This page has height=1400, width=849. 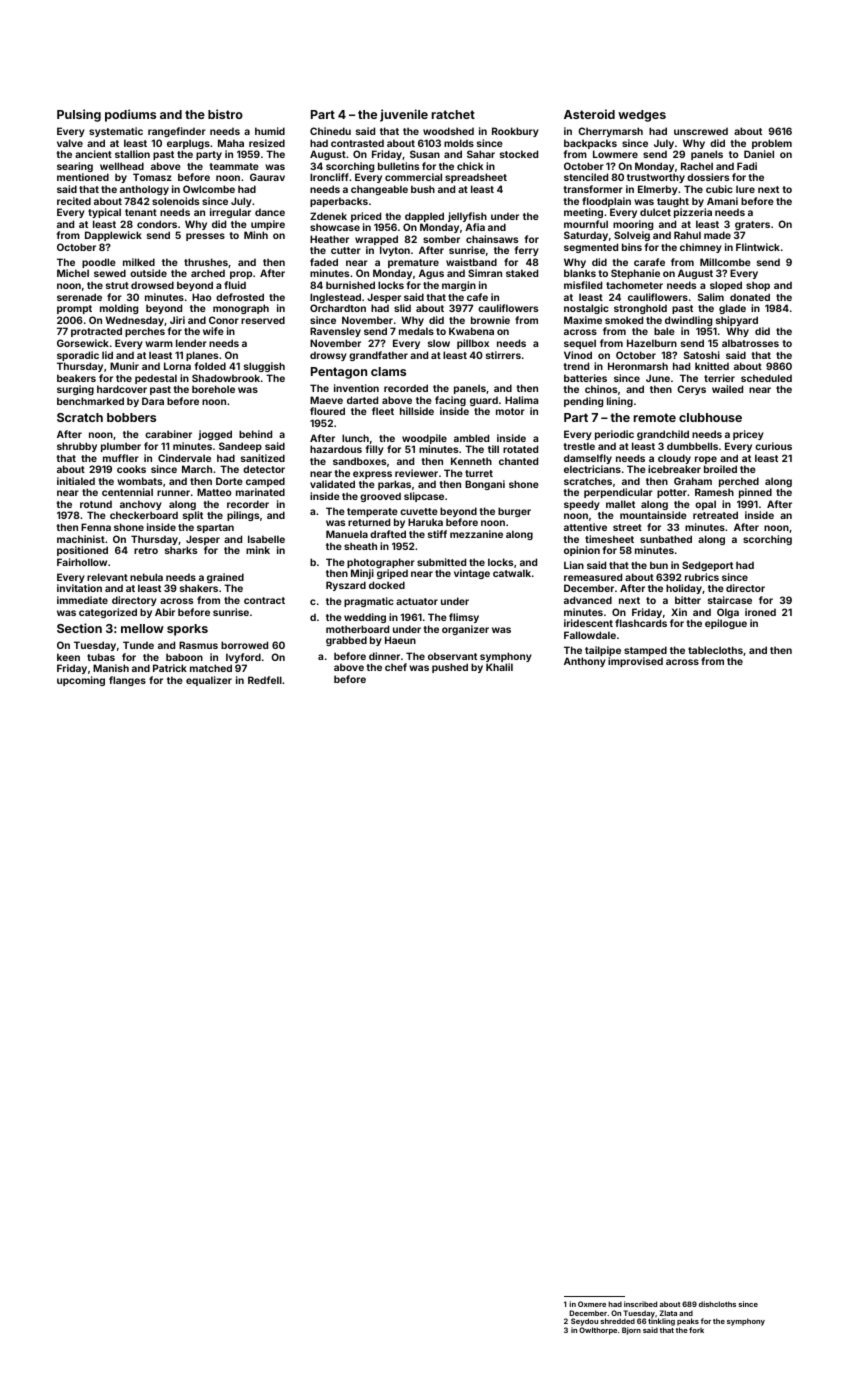 What do you see at coordinates (336, 449) in the page?
I see `hazardous` at bounding box center [336, 449].
